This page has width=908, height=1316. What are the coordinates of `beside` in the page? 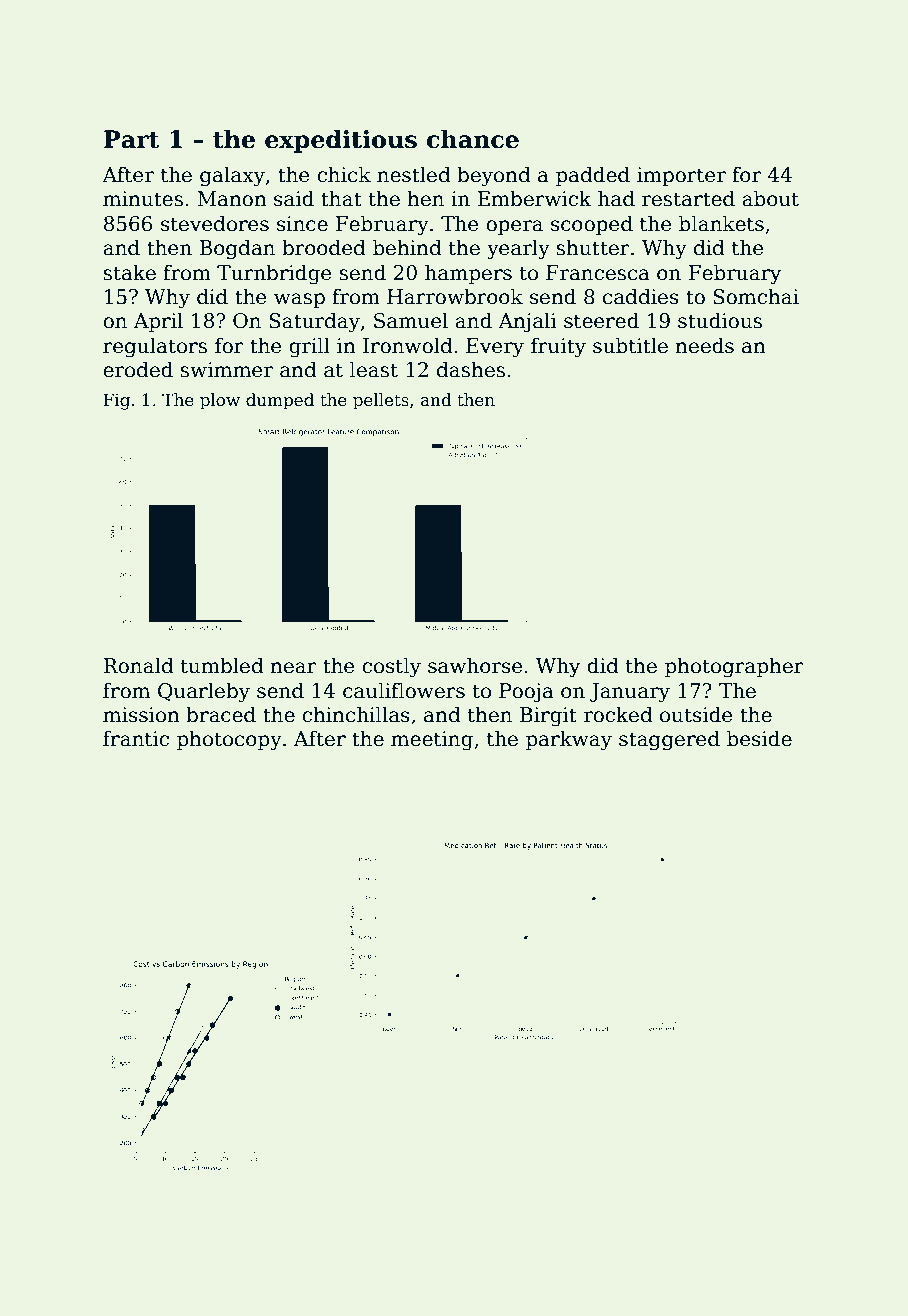 It's located at (759, 738).
